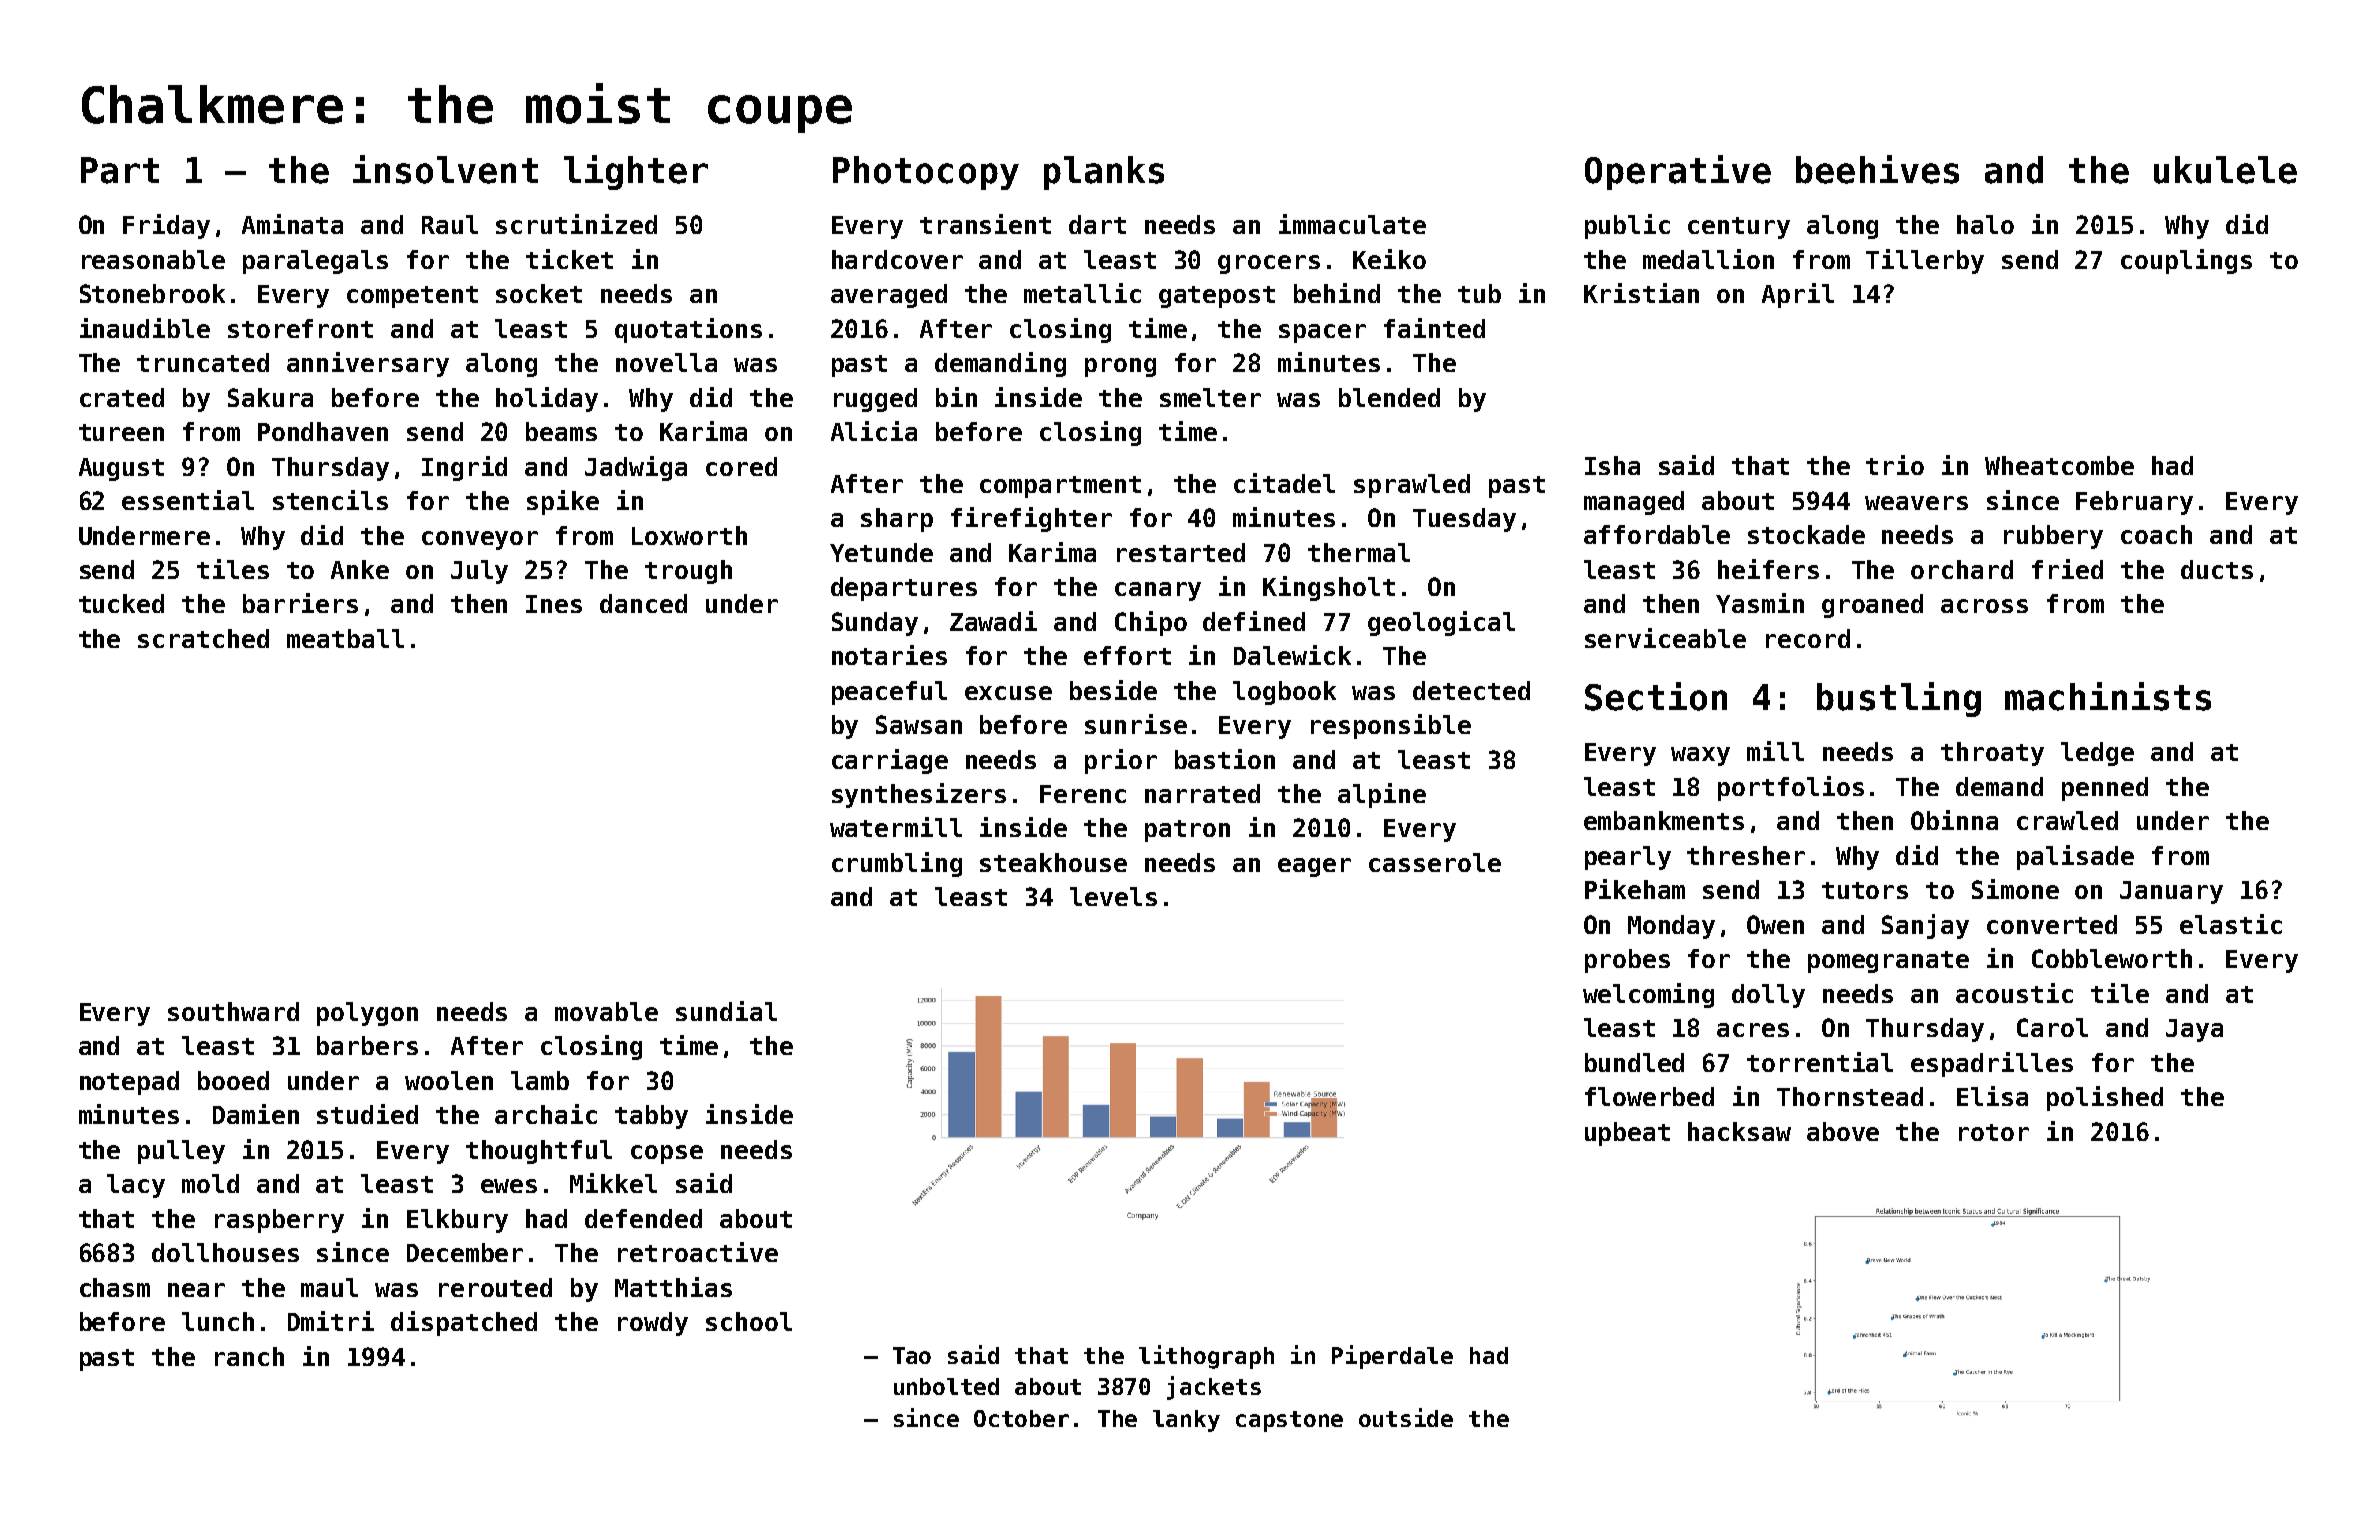 The width and height of the screenshot is (2380, 1540). What do you see at coordinates (1877, 169) in the screenshot?
I see `beehives` at bounding box center [1877, 169].
